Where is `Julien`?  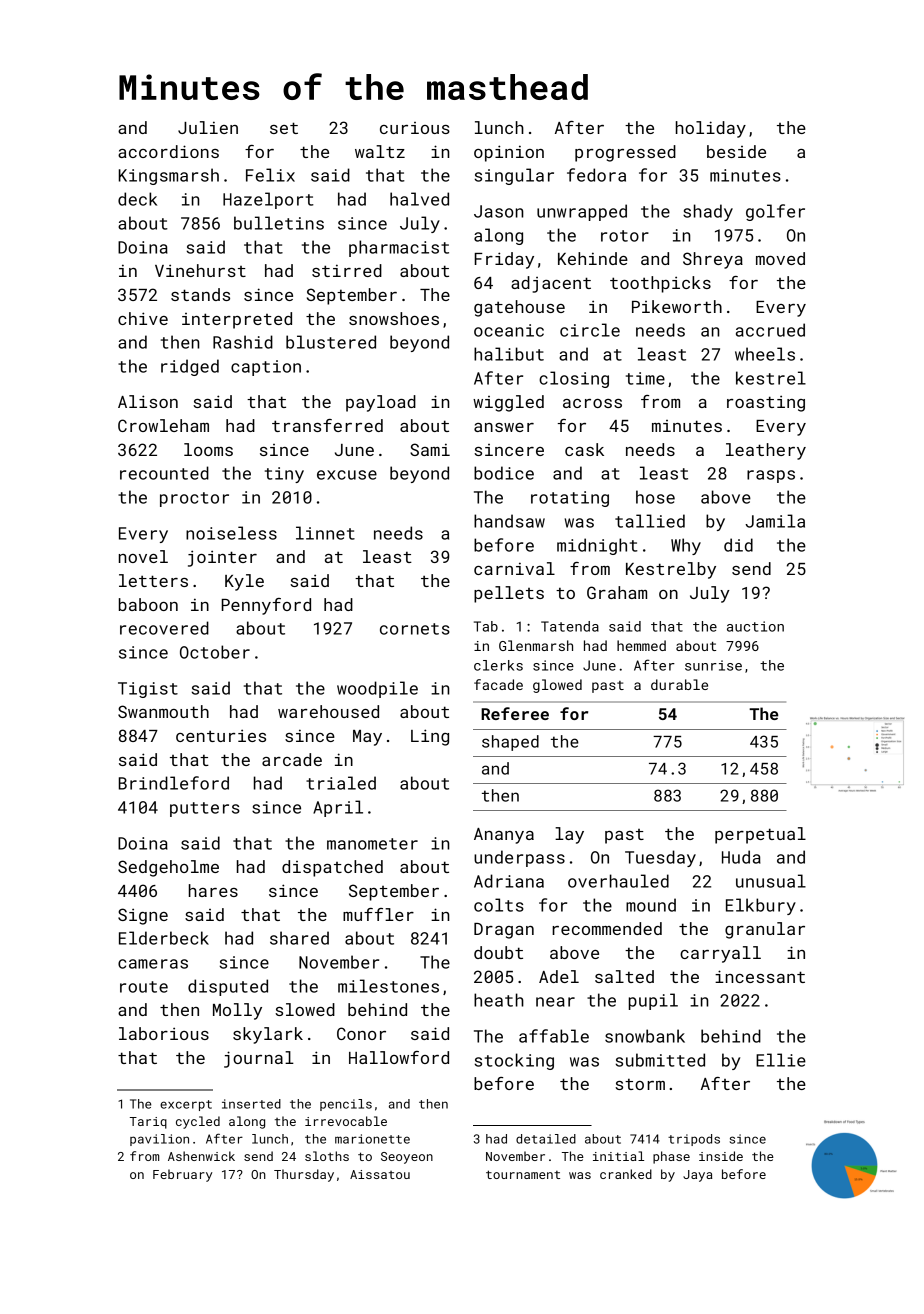
Julien is located at coordinates (208, 127).
